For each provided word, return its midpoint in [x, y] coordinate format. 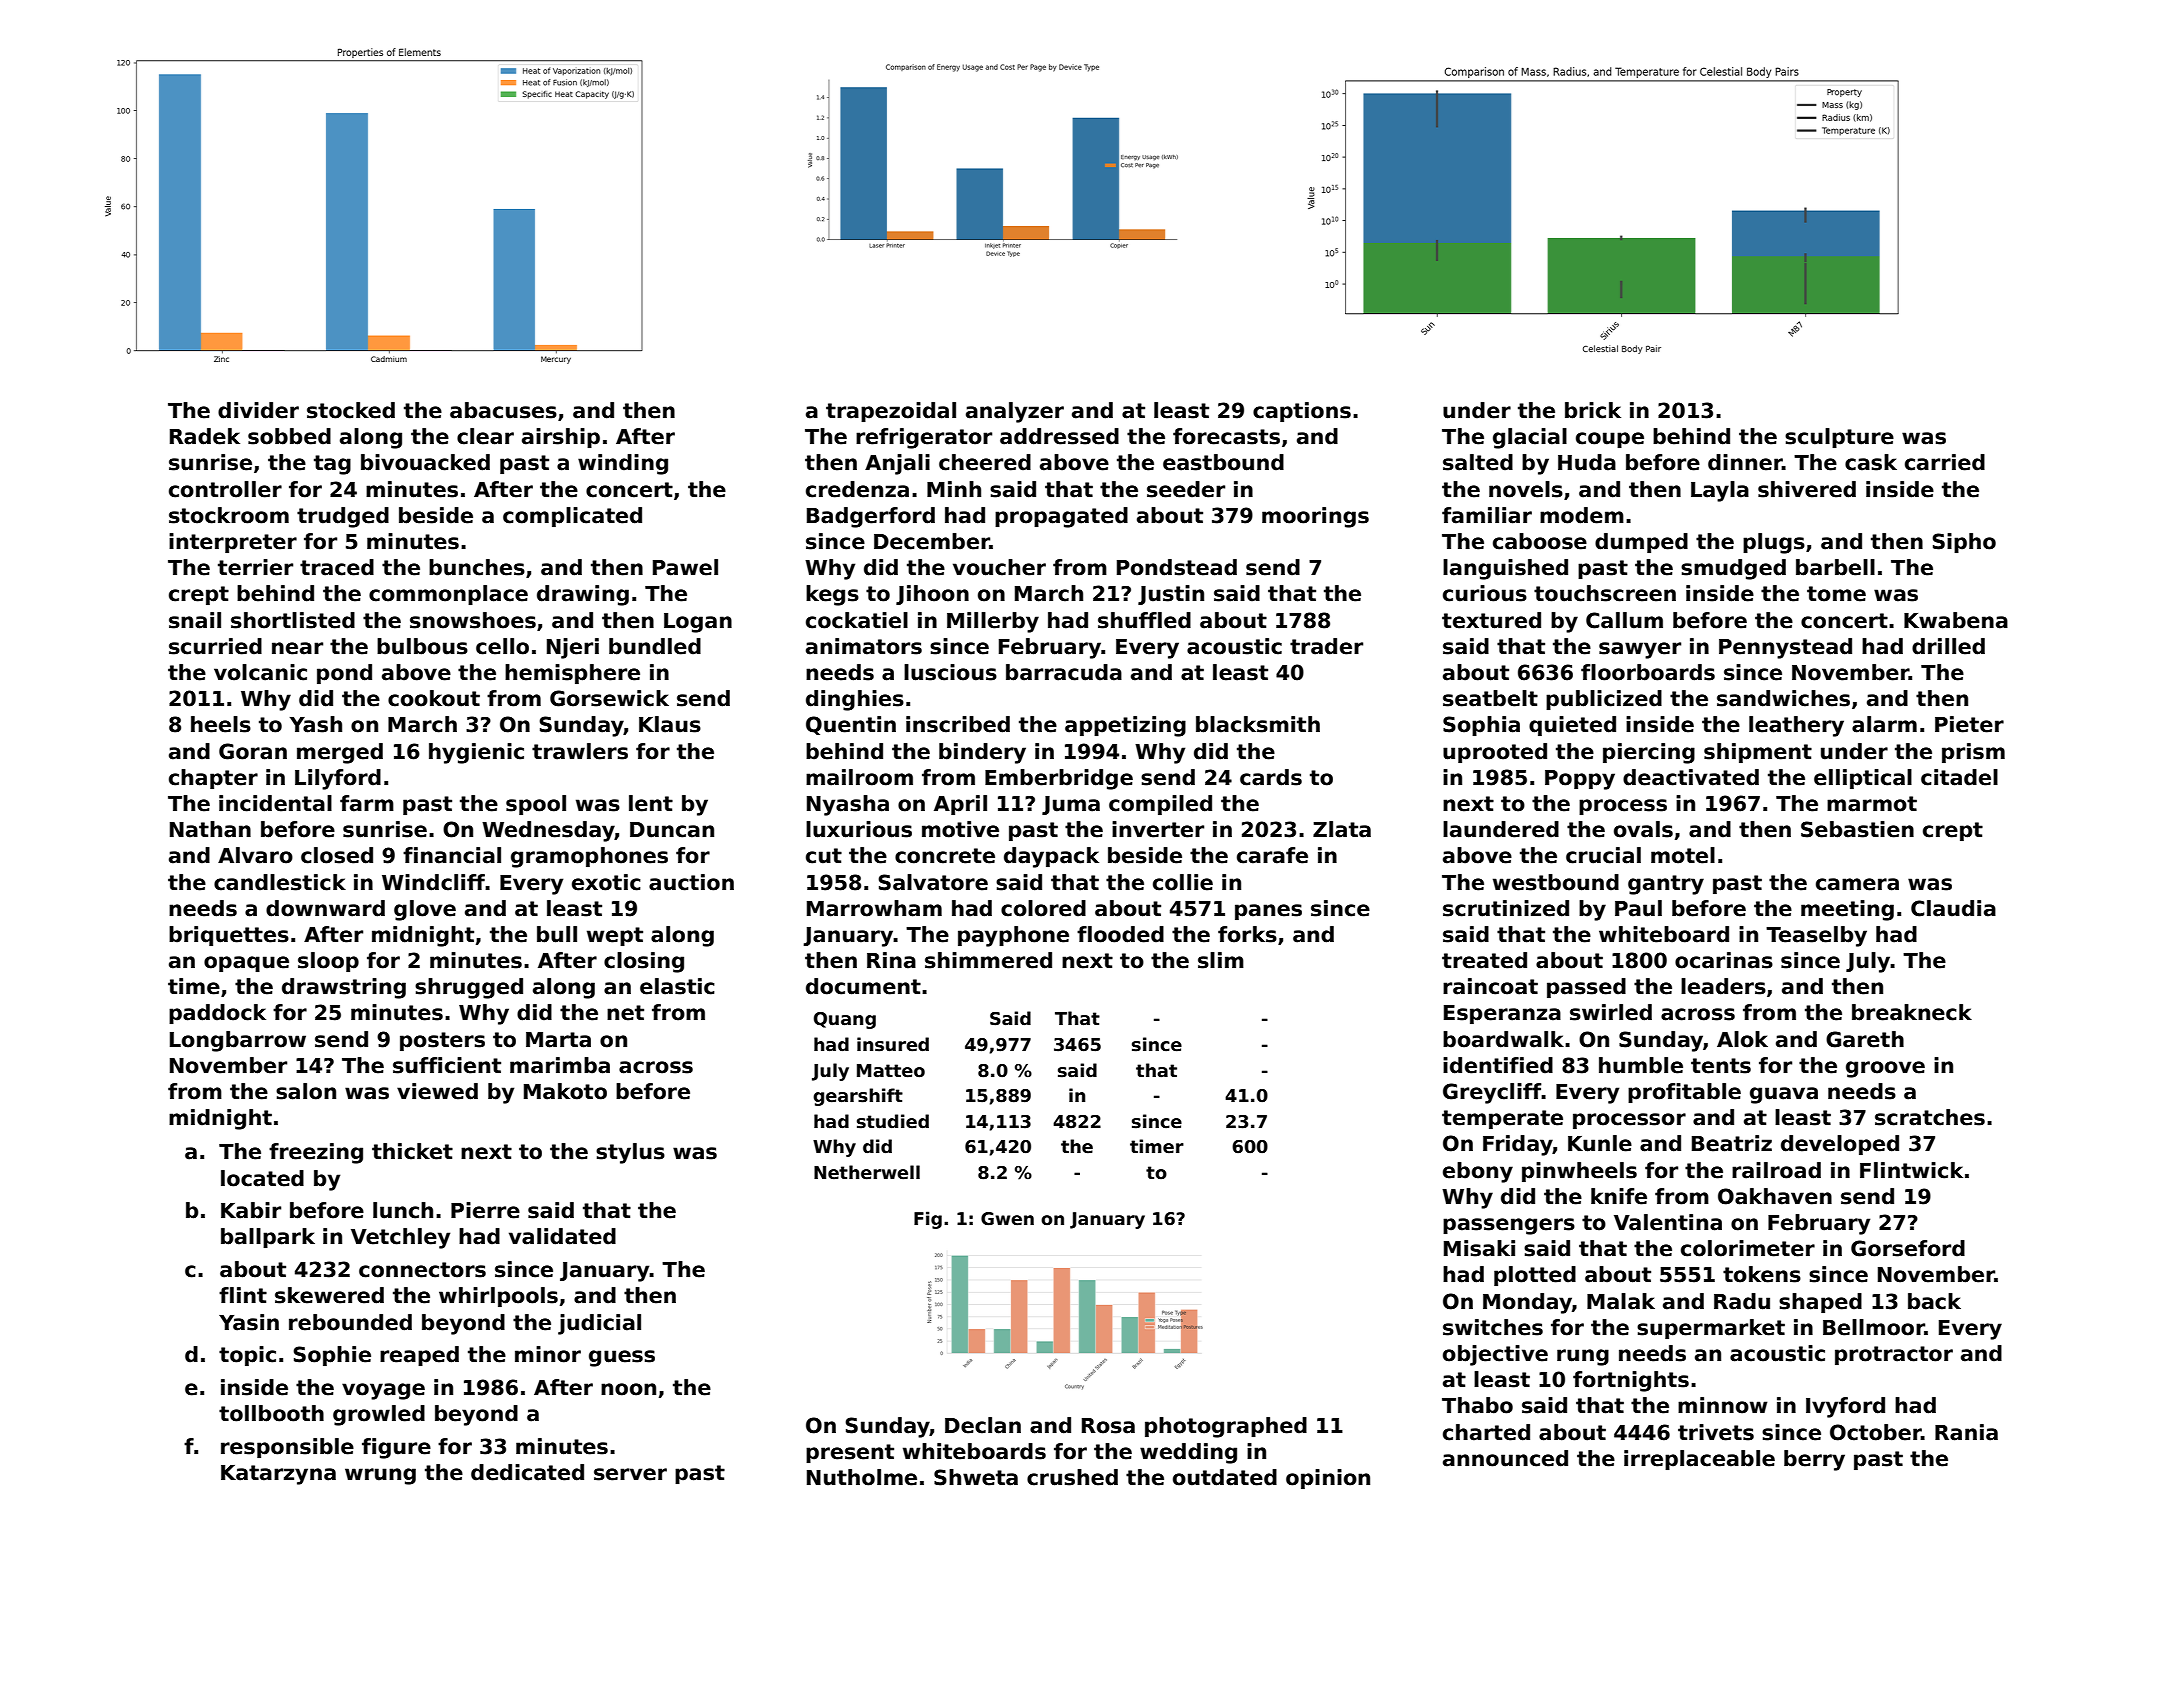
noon [628, 1389]
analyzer [1015, 412]
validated [562, 1236]
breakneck [1912, 1012]
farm [367, 803]
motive [960, 829]
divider [258, 410]
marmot [1872, 804]
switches [1493, 1327]
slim [1221, 960]
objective [1495, 1355]
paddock [217, 1014]
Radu [1742, 1301]
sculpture [1839, 438]
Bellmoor [1874, 1327]
